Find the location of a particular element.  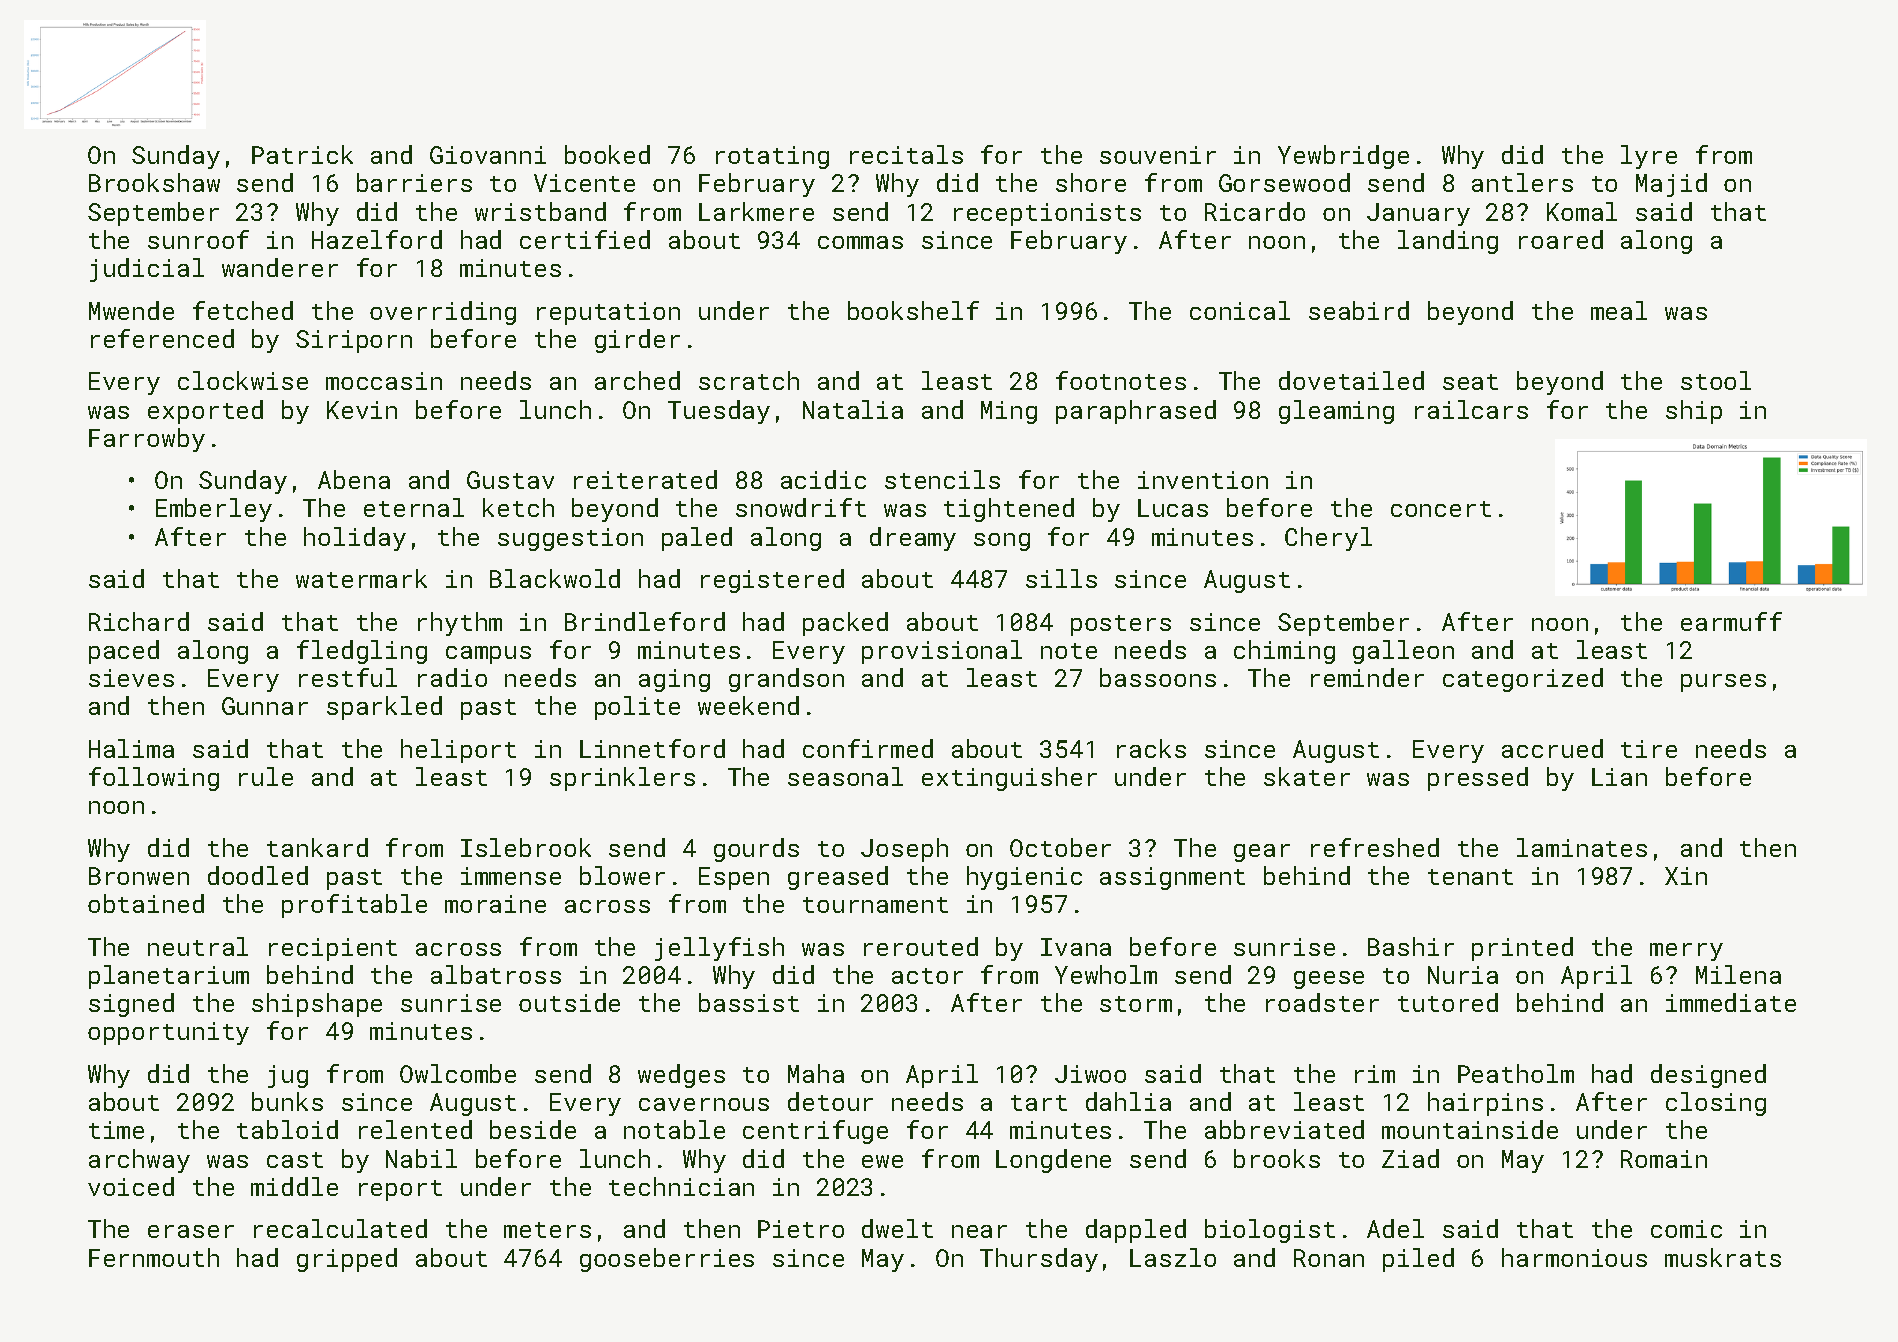

tire is located at coordinates (1649, 749).
